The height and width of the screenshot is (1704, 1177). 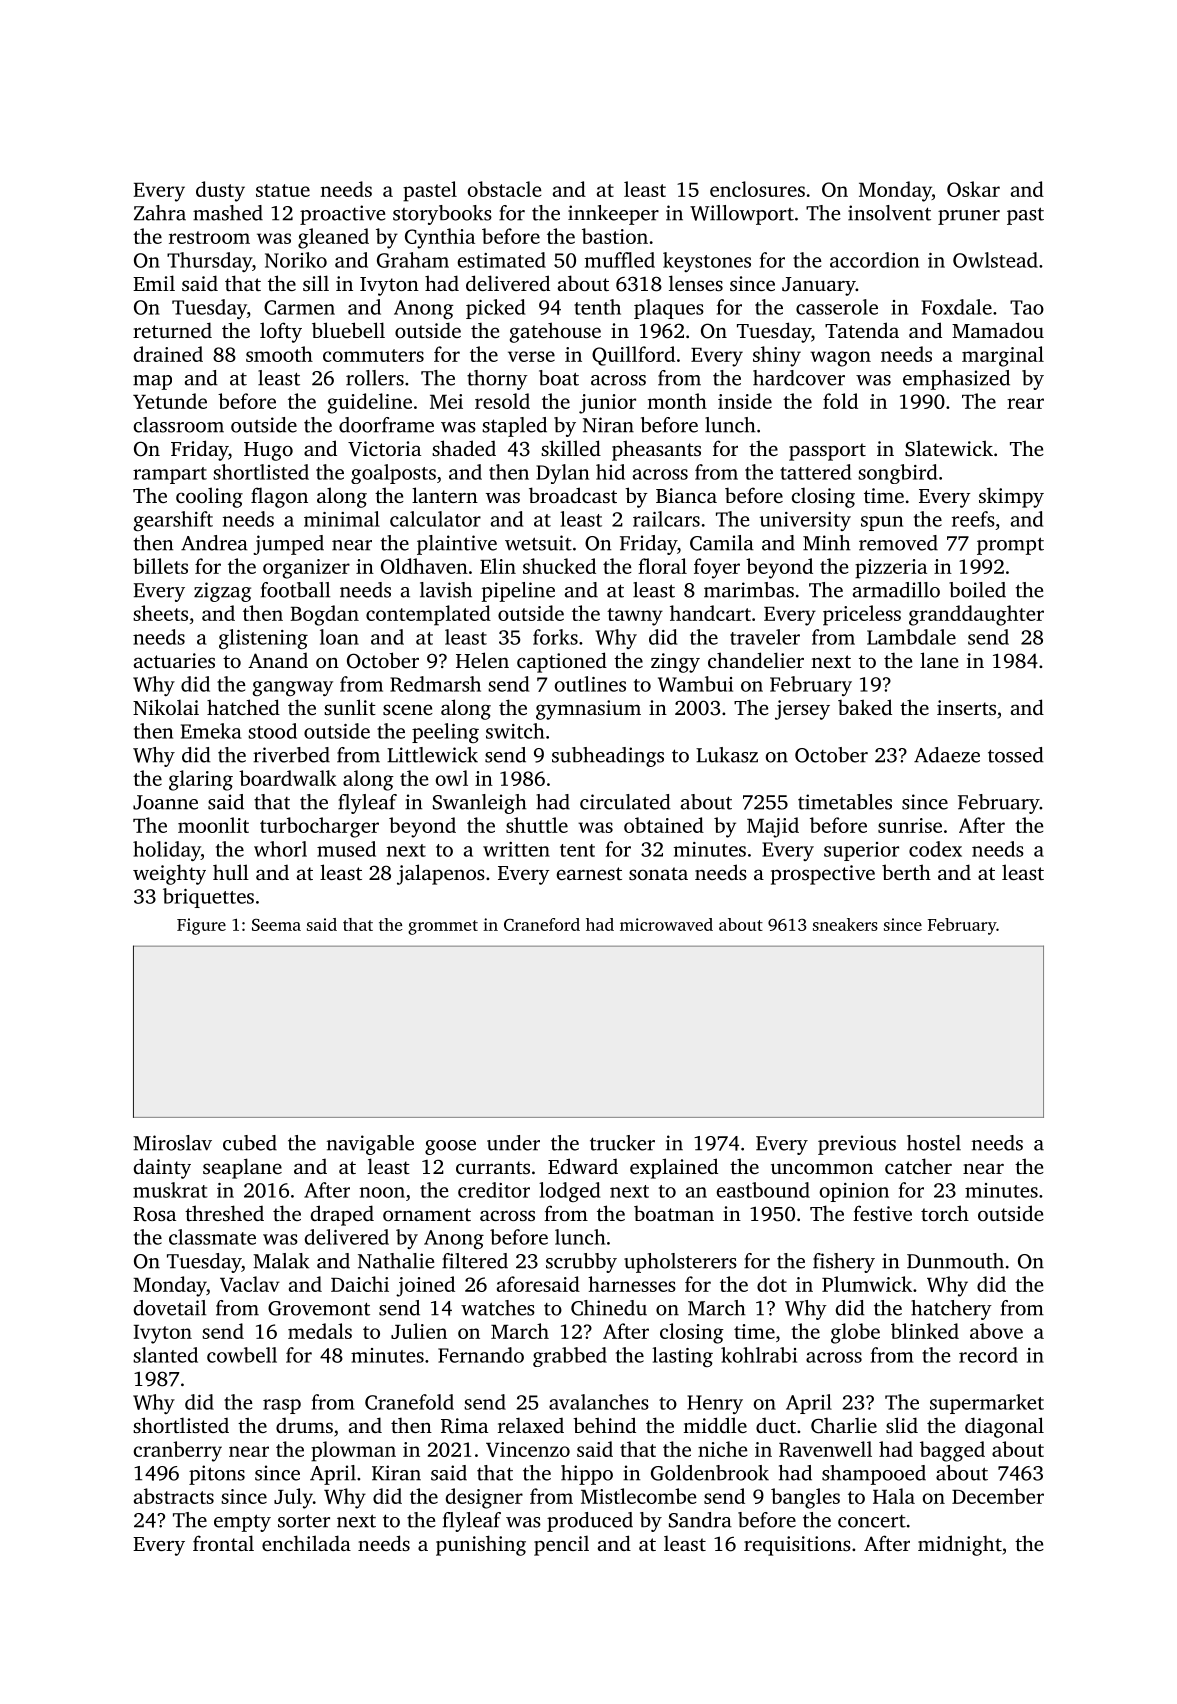 I want to click on slanted, so click(x=165, y=1355).
